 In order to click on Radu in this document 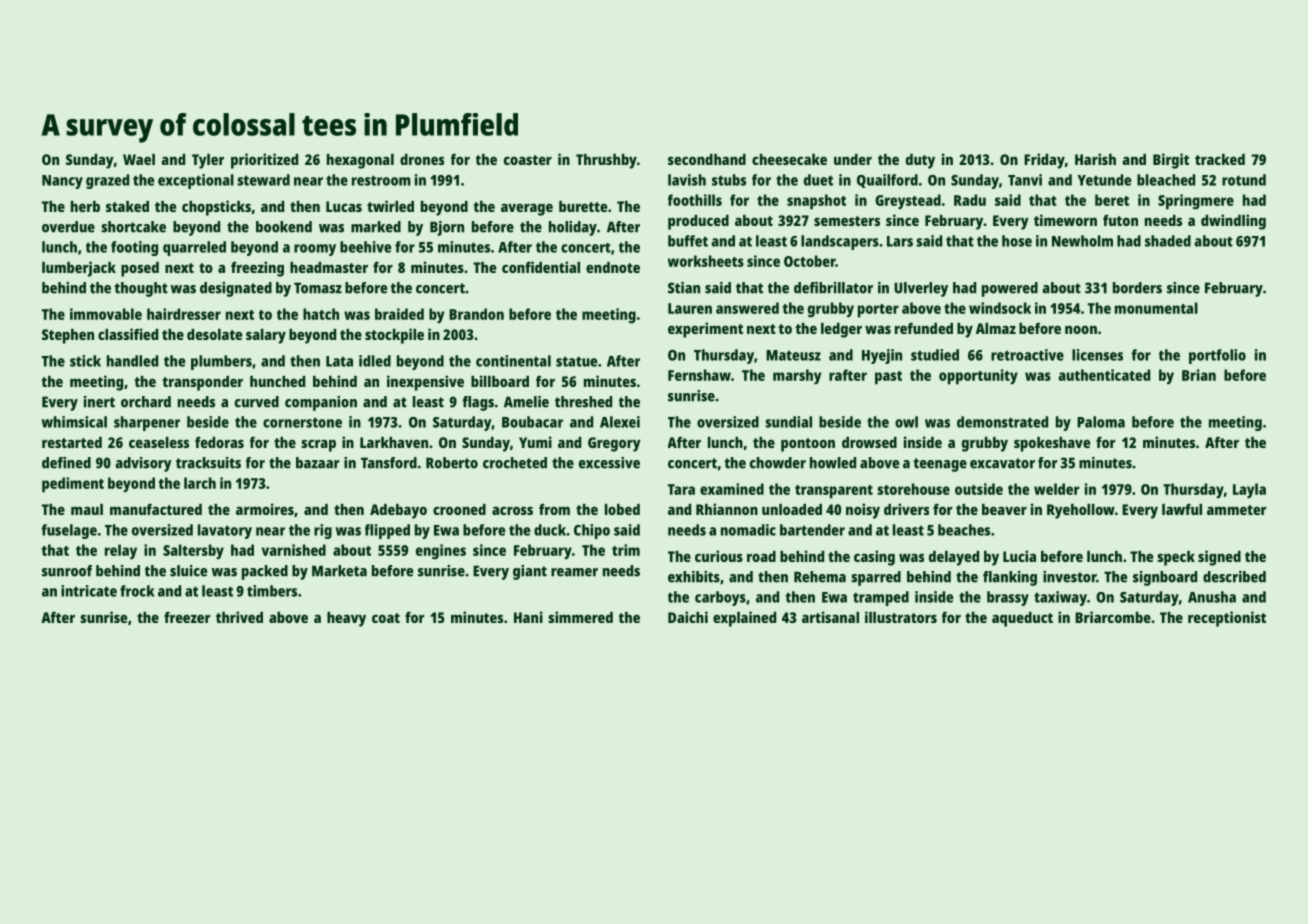, I will do `click(970, 200)`.
